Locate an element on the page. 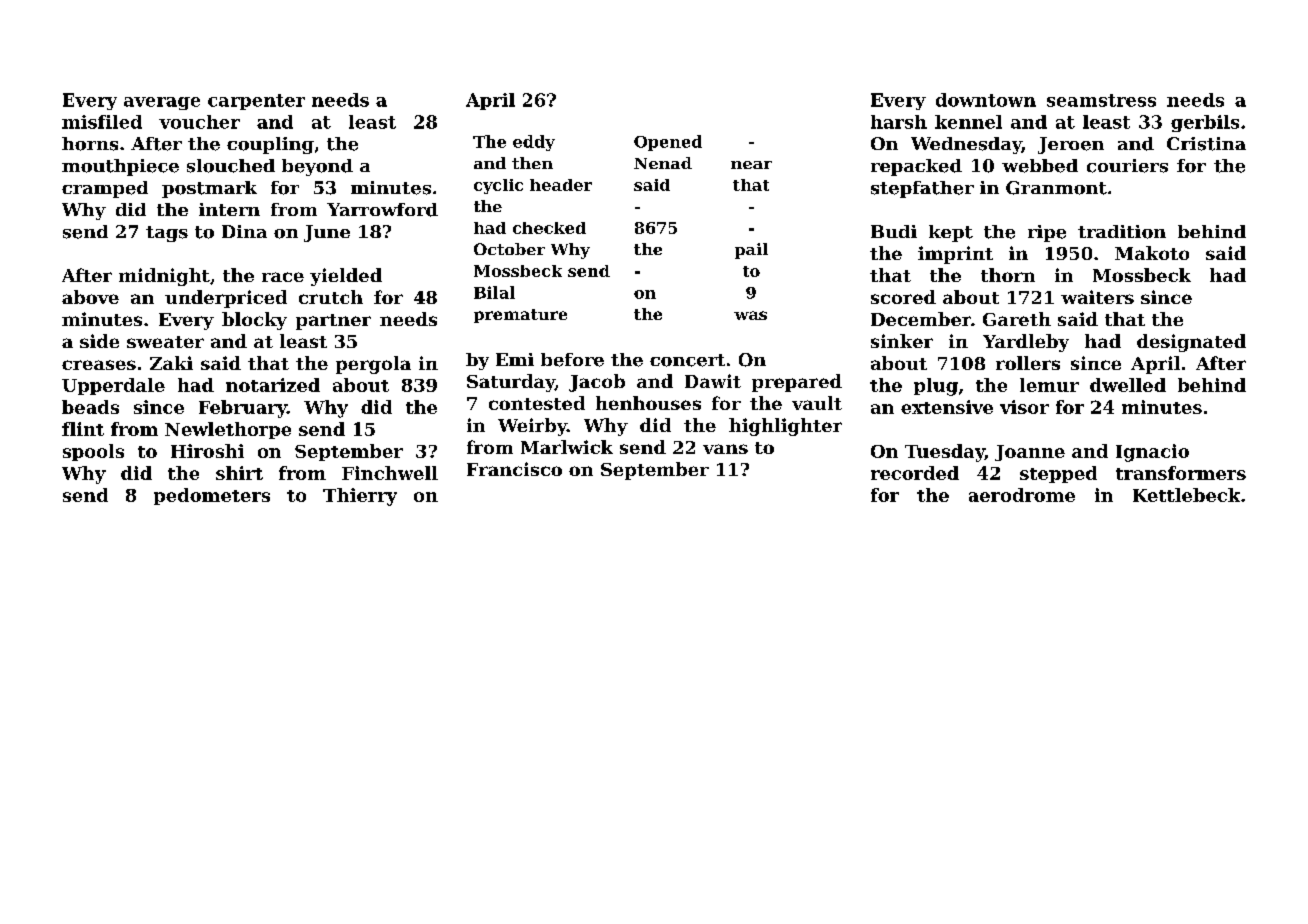 This image has height=924, width=1308. carpenter is located at coordinates (256, 102).
